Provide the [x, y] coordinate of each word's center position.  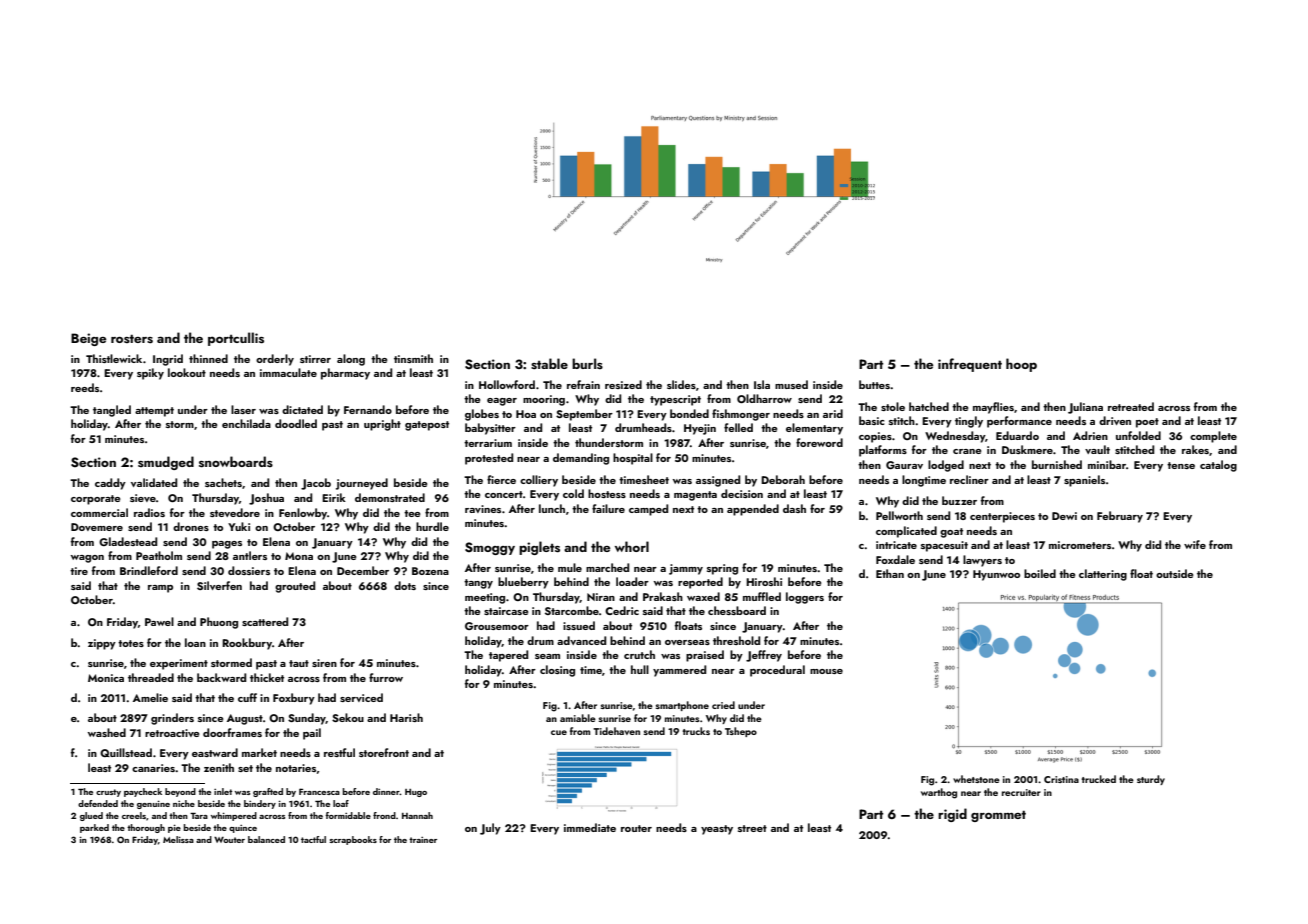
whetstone [976, 779]
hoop [1021, 365]
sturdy [1151, 780]
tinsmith [413, 358]
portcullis [236, 339]
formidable [348, 815]
